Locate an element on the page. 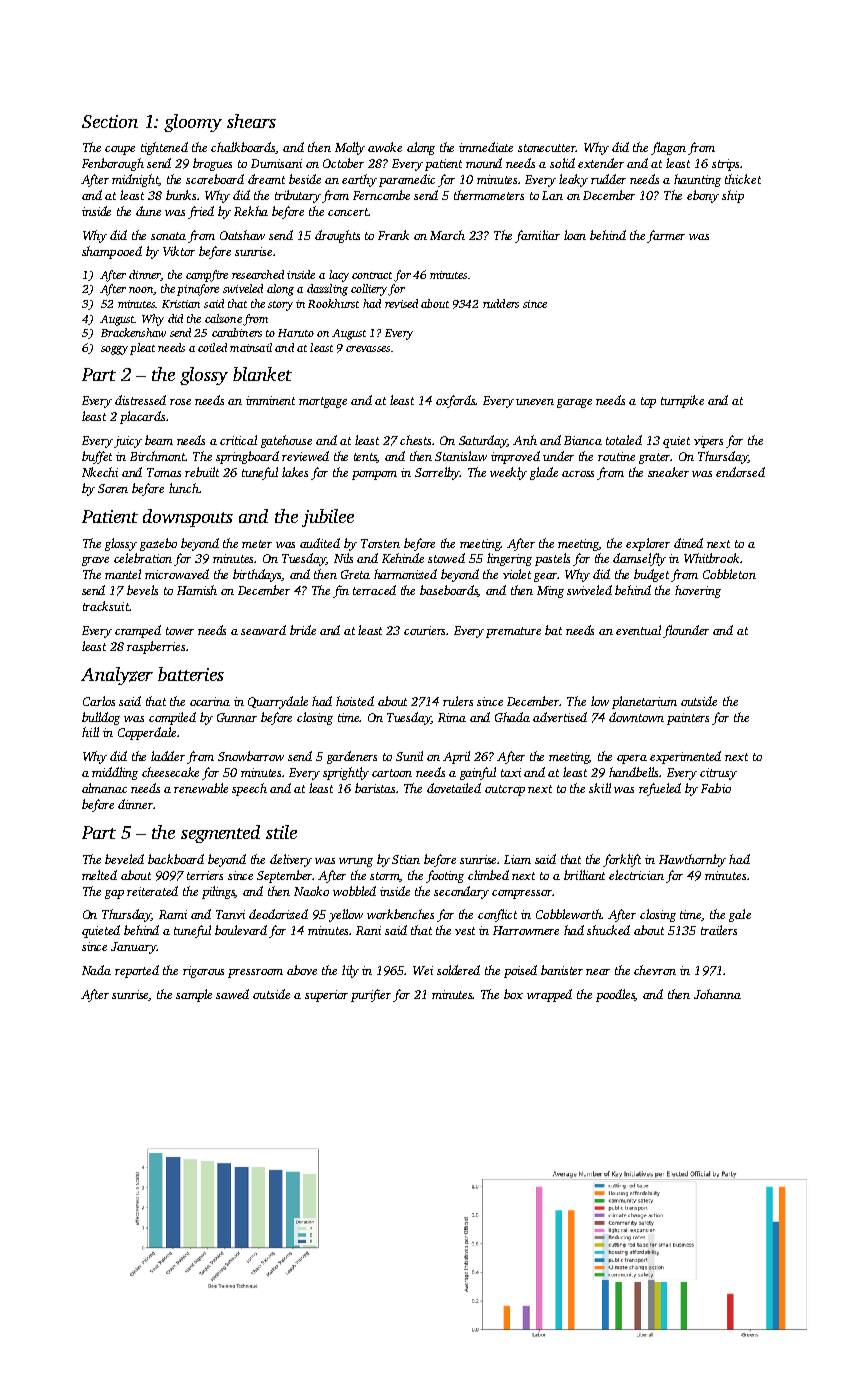  farmer is located at coordinates (666, 236).
